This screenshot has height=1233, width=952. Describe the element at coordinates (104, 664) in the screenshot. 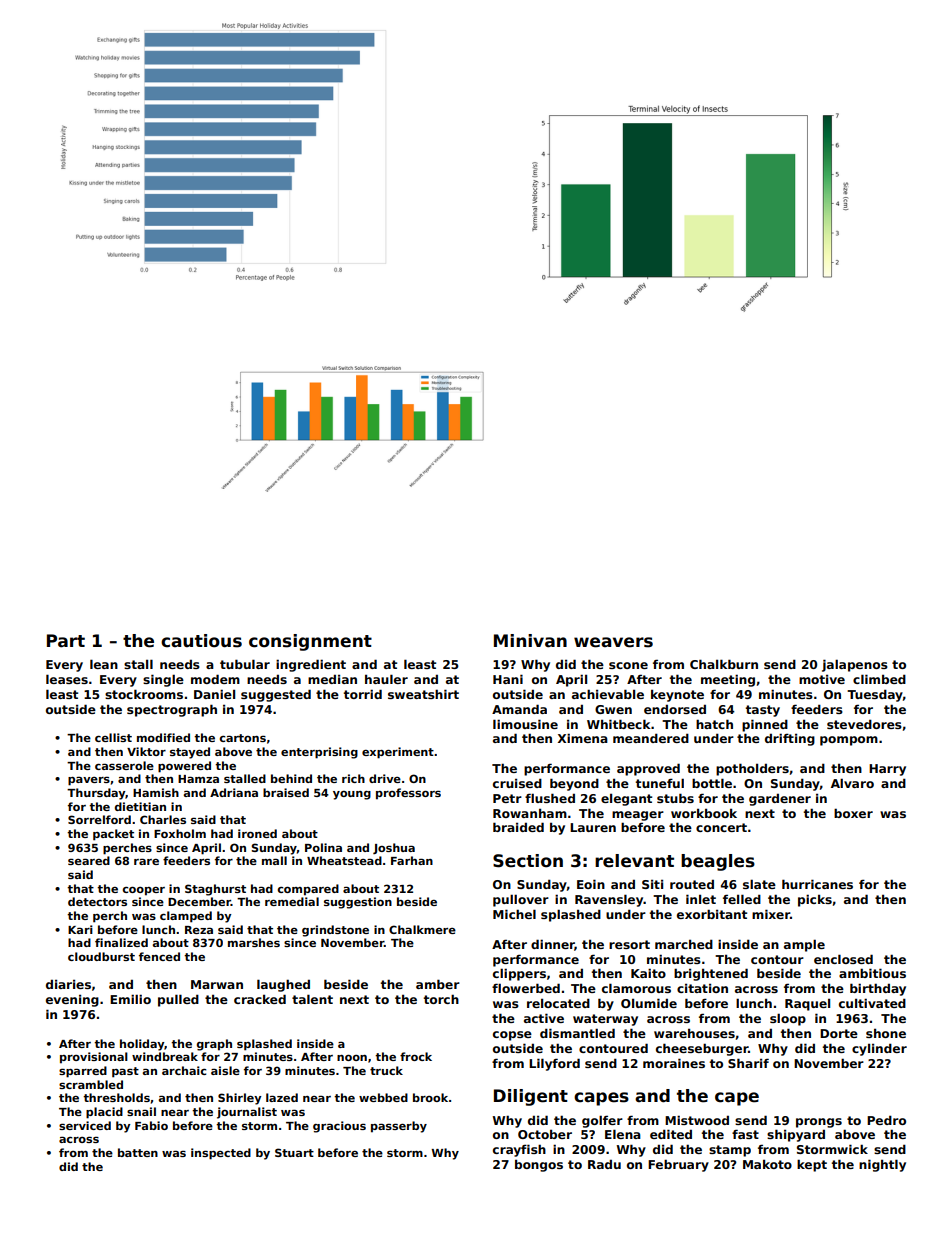

I see `lean` at that location.
